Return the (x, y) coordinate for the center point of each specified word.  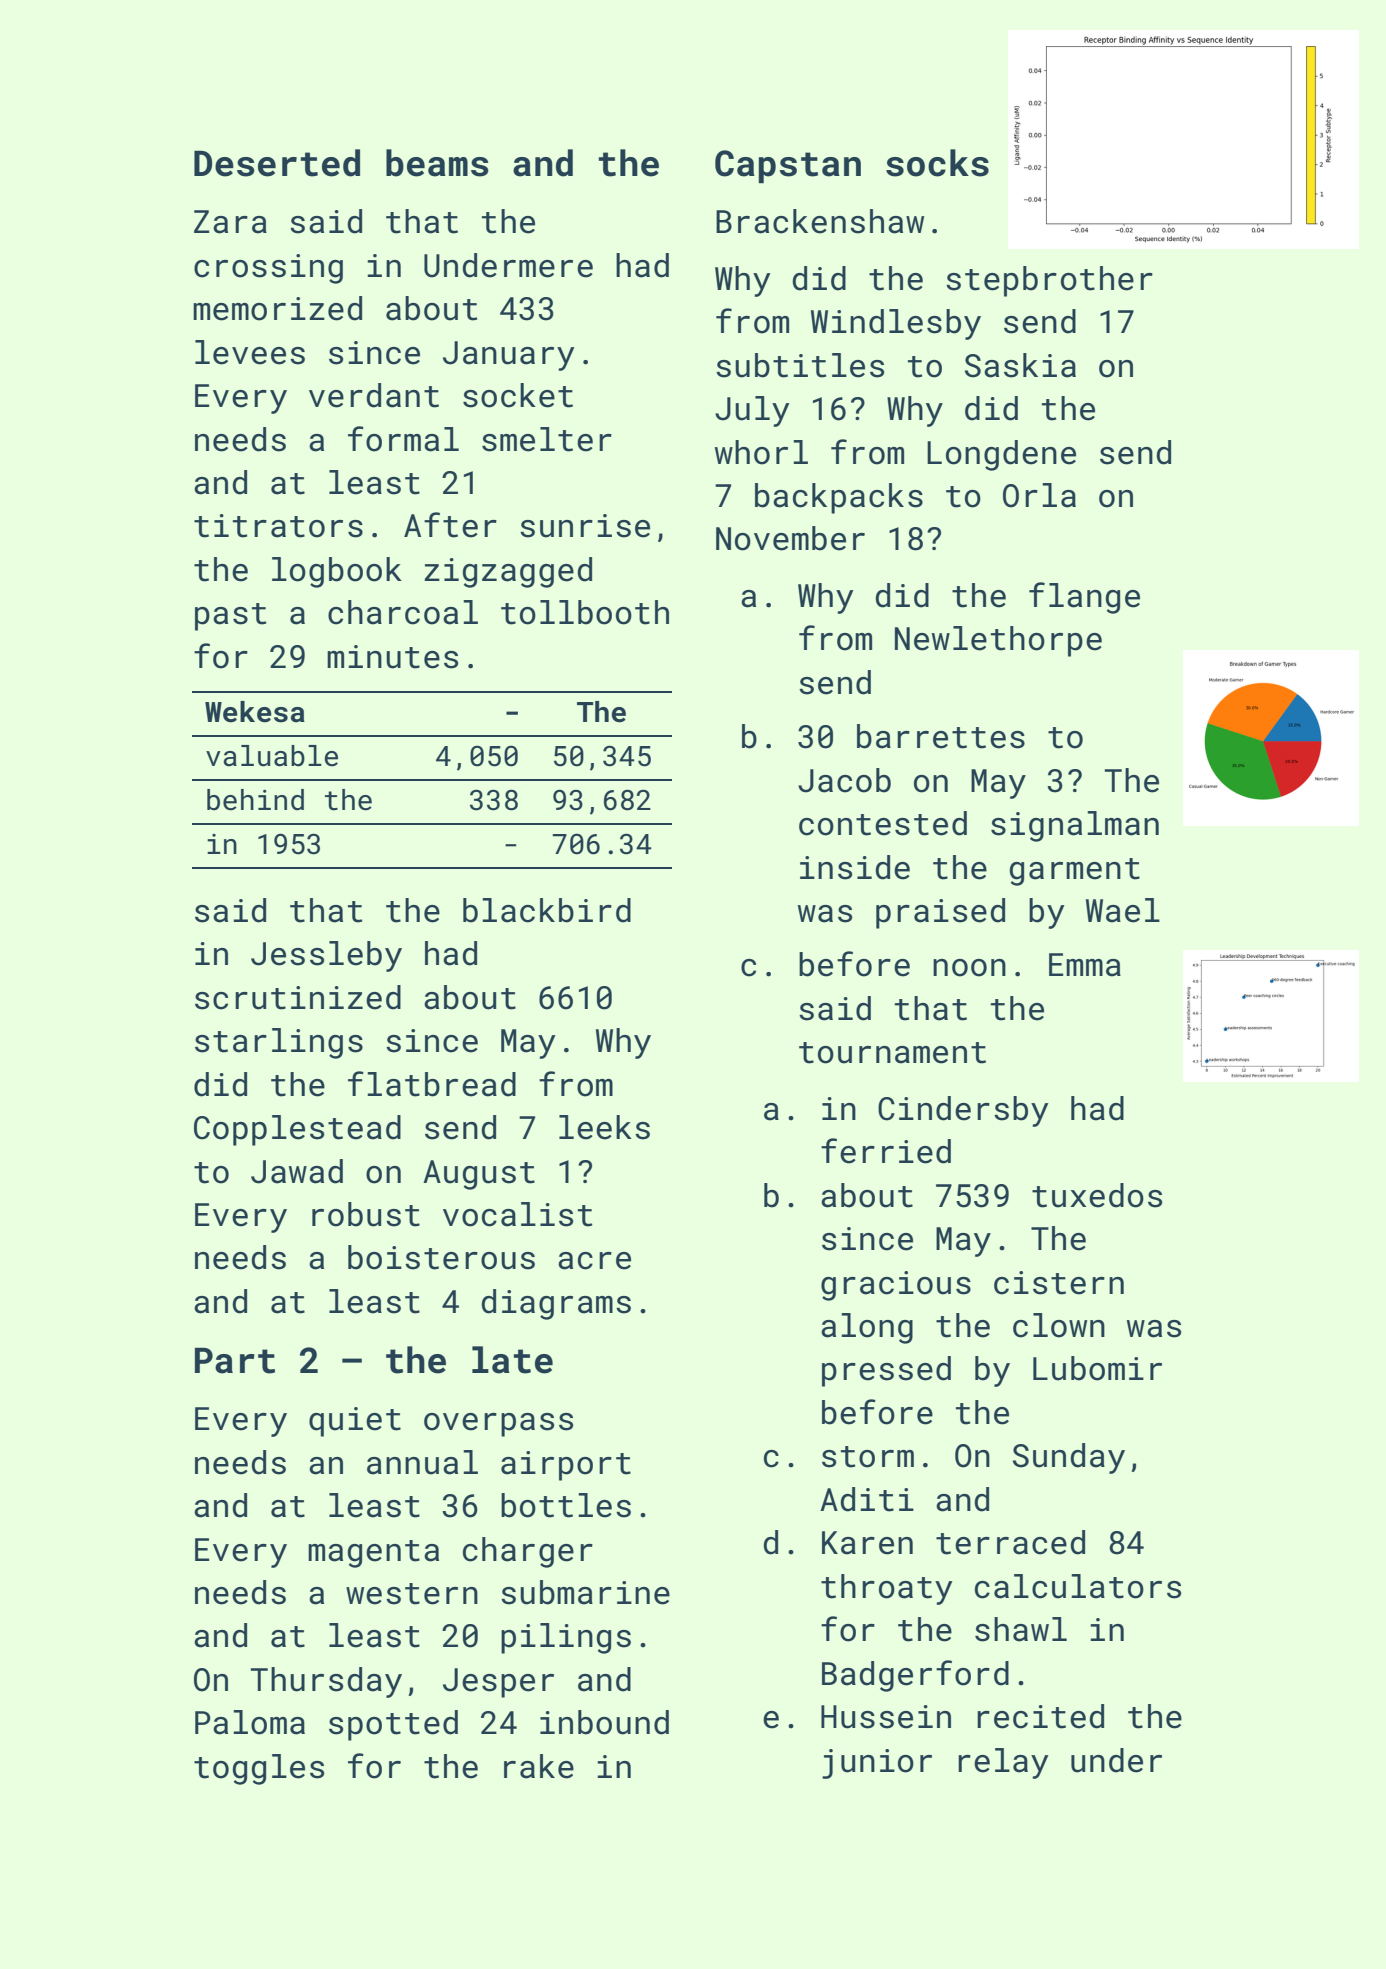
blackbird (547, 910)
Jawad (297, 1171)
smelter (547, 439)
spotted (393, 1725)
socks (937, 163)
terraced (1010, 1542)
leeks (604, 1127)
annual (422, 1462)
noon (969, 968)
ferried (886, 1151)
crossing (268, 269)
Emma (1085, 965)
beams (437, 163)
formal (403, 439)
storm (868, 1457)
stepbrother (1049, 281)
